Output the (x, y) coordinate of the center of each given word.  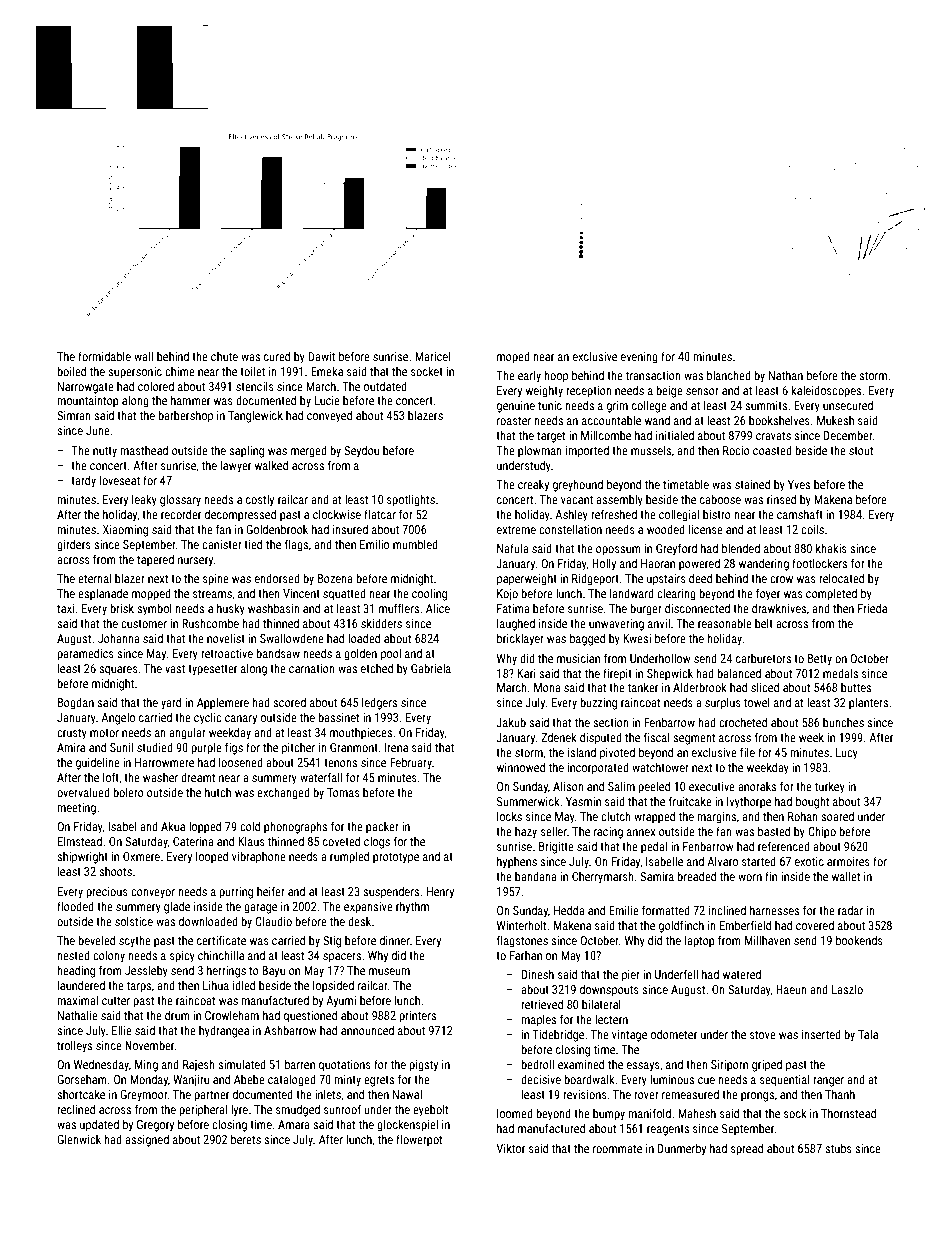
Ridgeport (595, 579)
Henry (440, 893)
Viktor (510, 1148)
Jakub (511, 722)
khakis (831, 548)
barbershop (185, 416)
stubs (838, 1148)
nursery (195, 562)
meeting (76, 809)
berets (246, 1139)
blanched (729, 375)
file (747, 752)
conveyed (329, 416)
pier (631, 976)
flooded (75, 906)
